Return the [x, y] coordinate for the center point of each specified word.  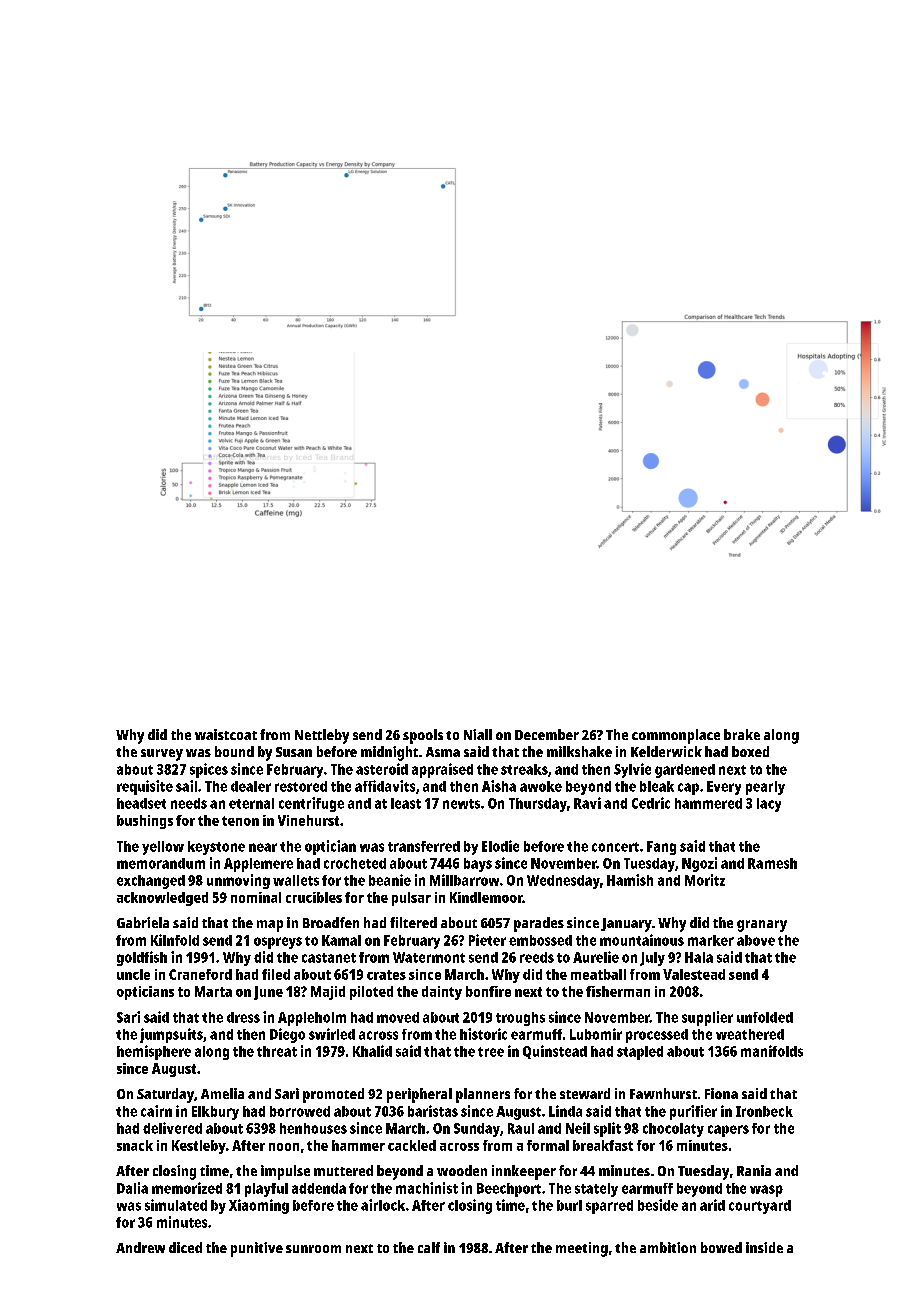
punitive [257, 1249]
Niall [478, 734]
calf [429, 1247]
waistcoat [226, 734]
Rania [754, 1170]
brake [742, 734]
